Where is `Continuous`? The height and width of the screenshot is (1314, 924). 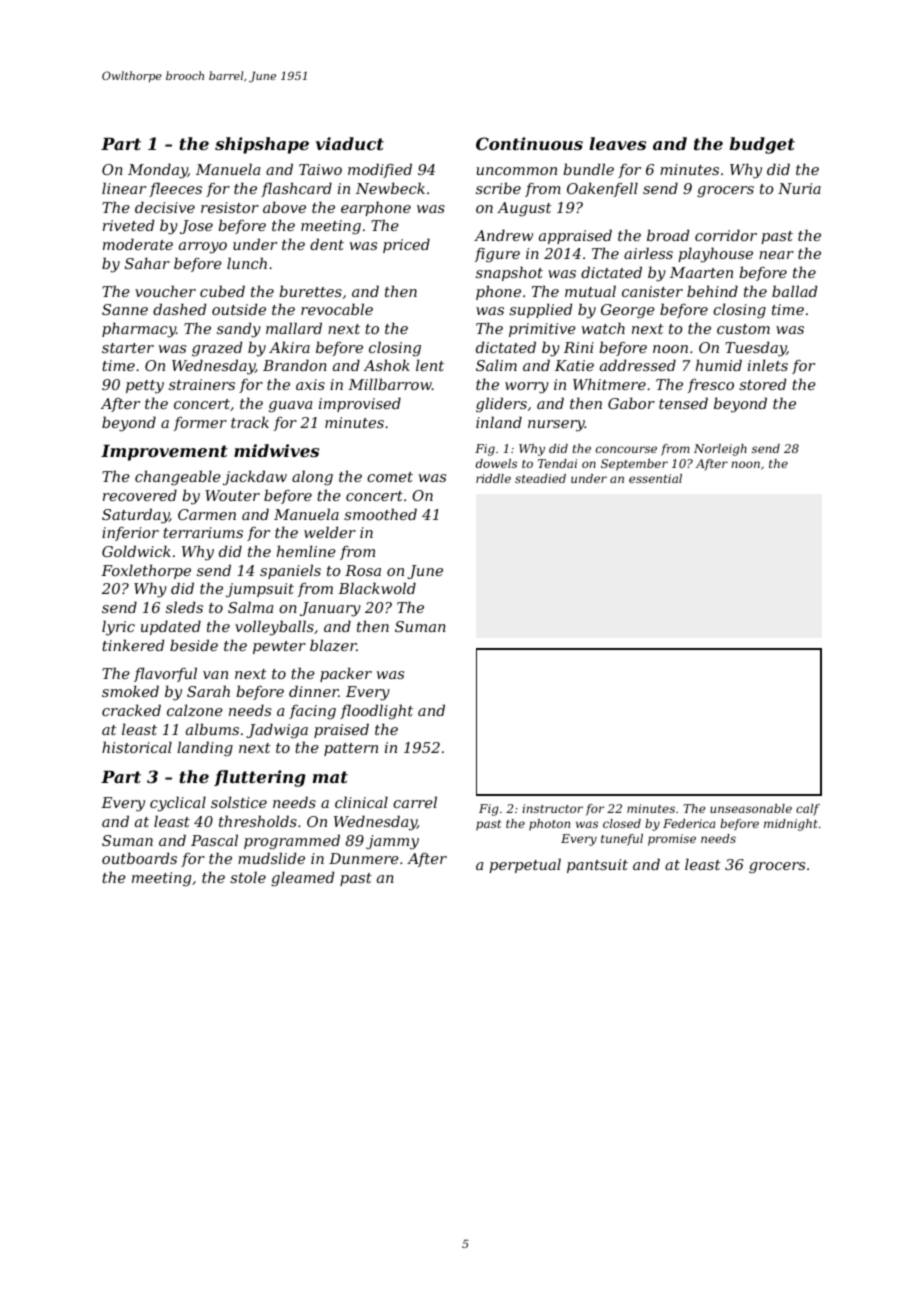
Continuous is located at coordinates (529, 143).
